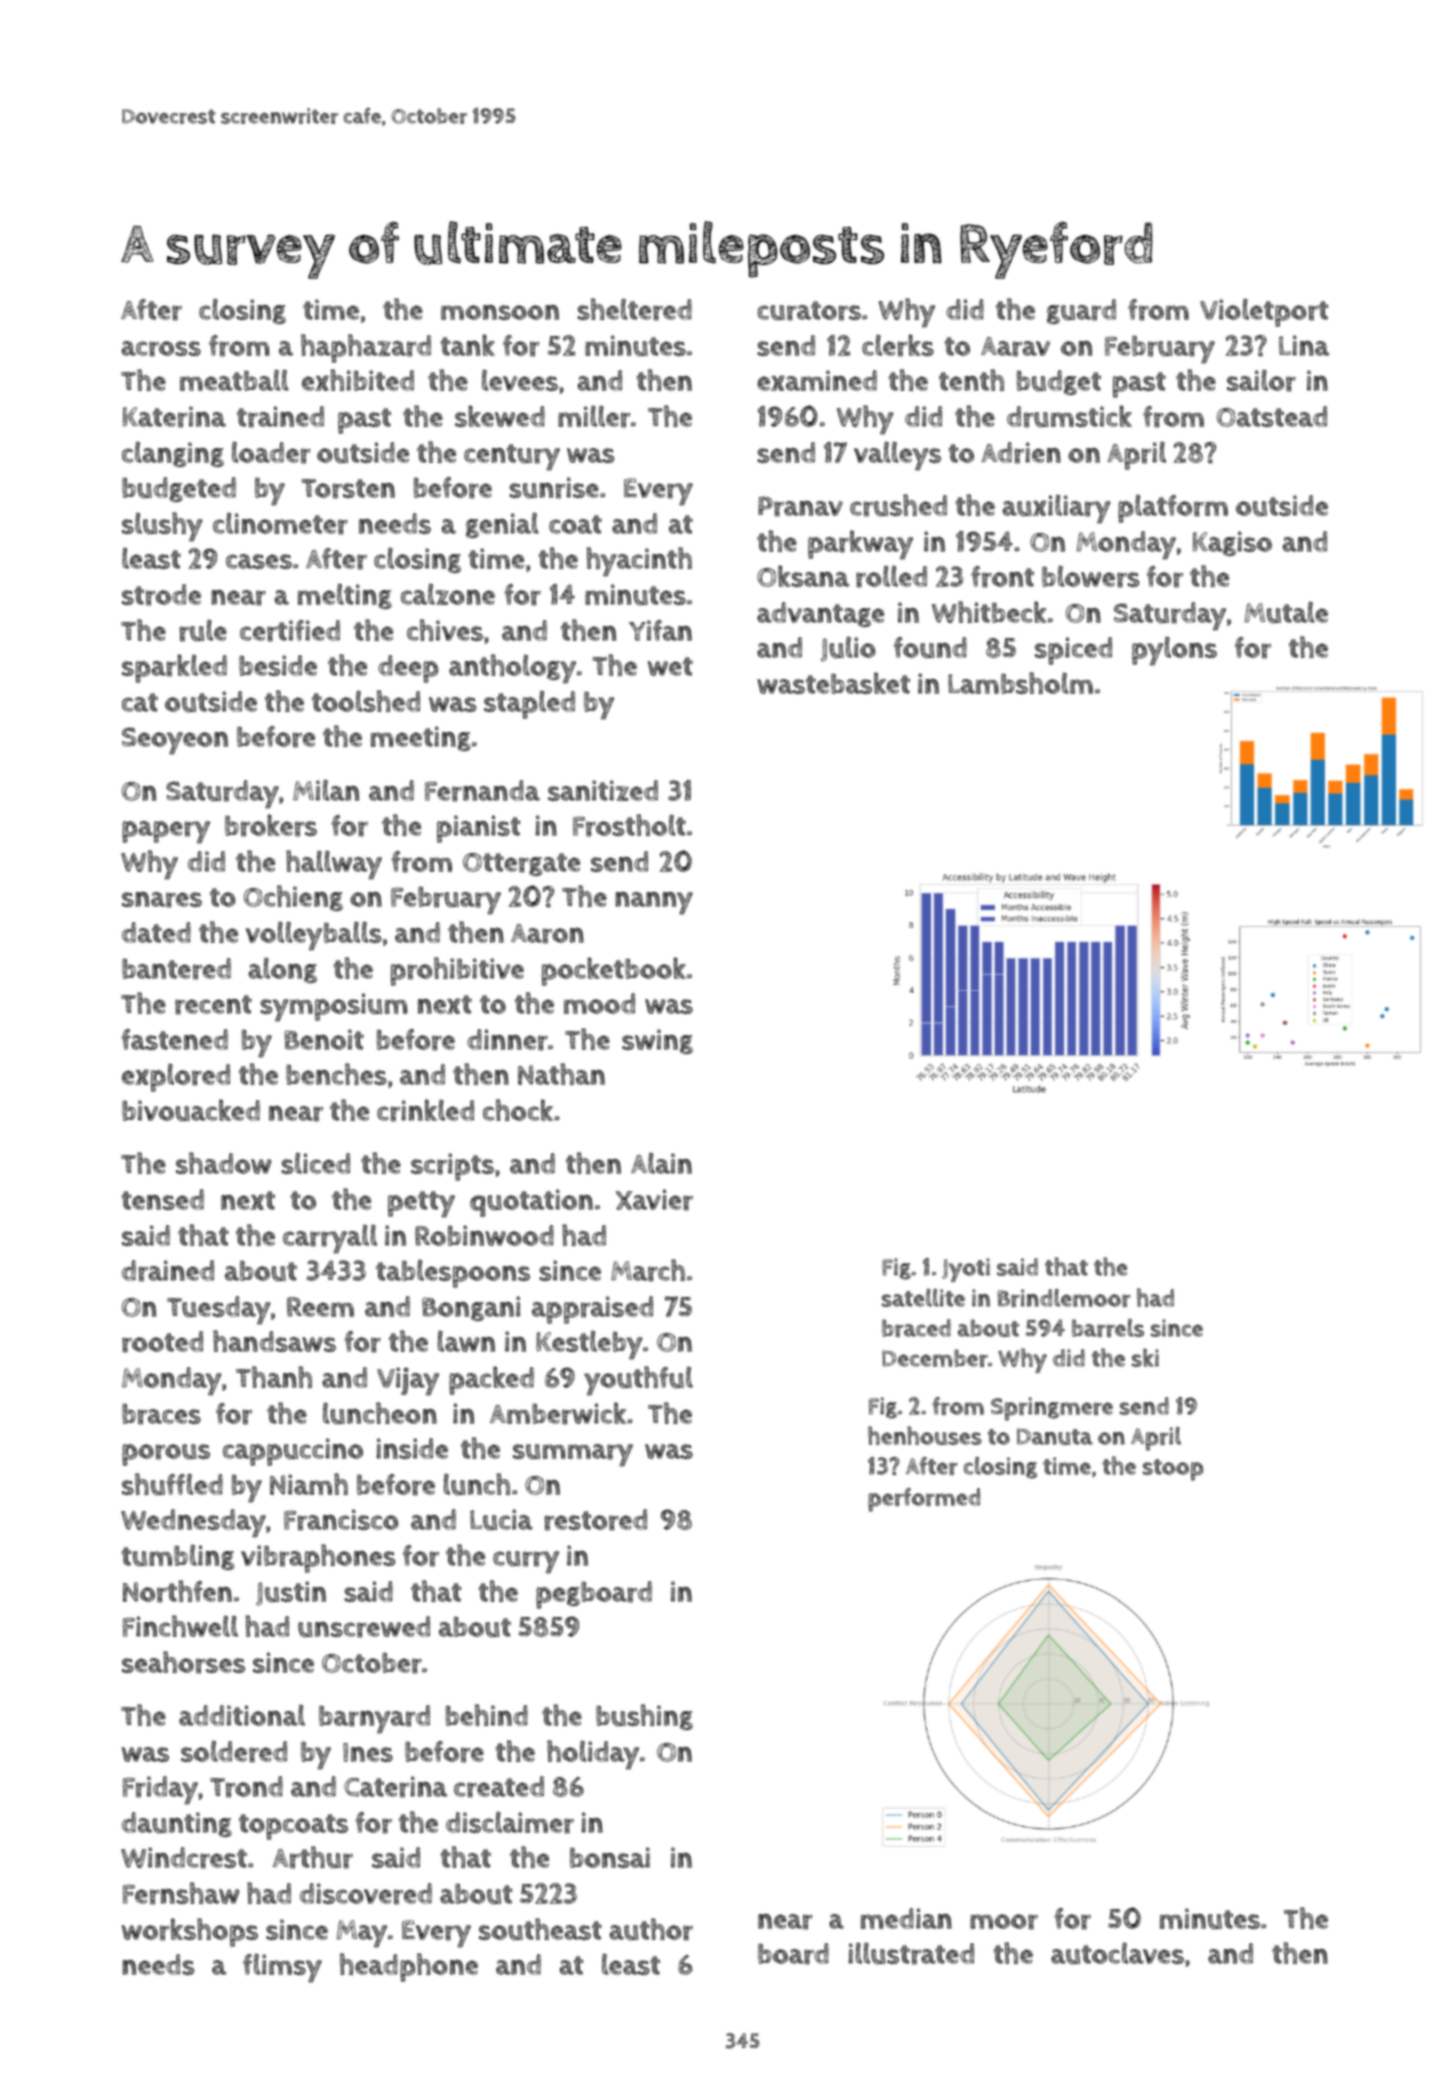 The image size is (1450, 2100). I want to click on advantage, so click(820, 614).
